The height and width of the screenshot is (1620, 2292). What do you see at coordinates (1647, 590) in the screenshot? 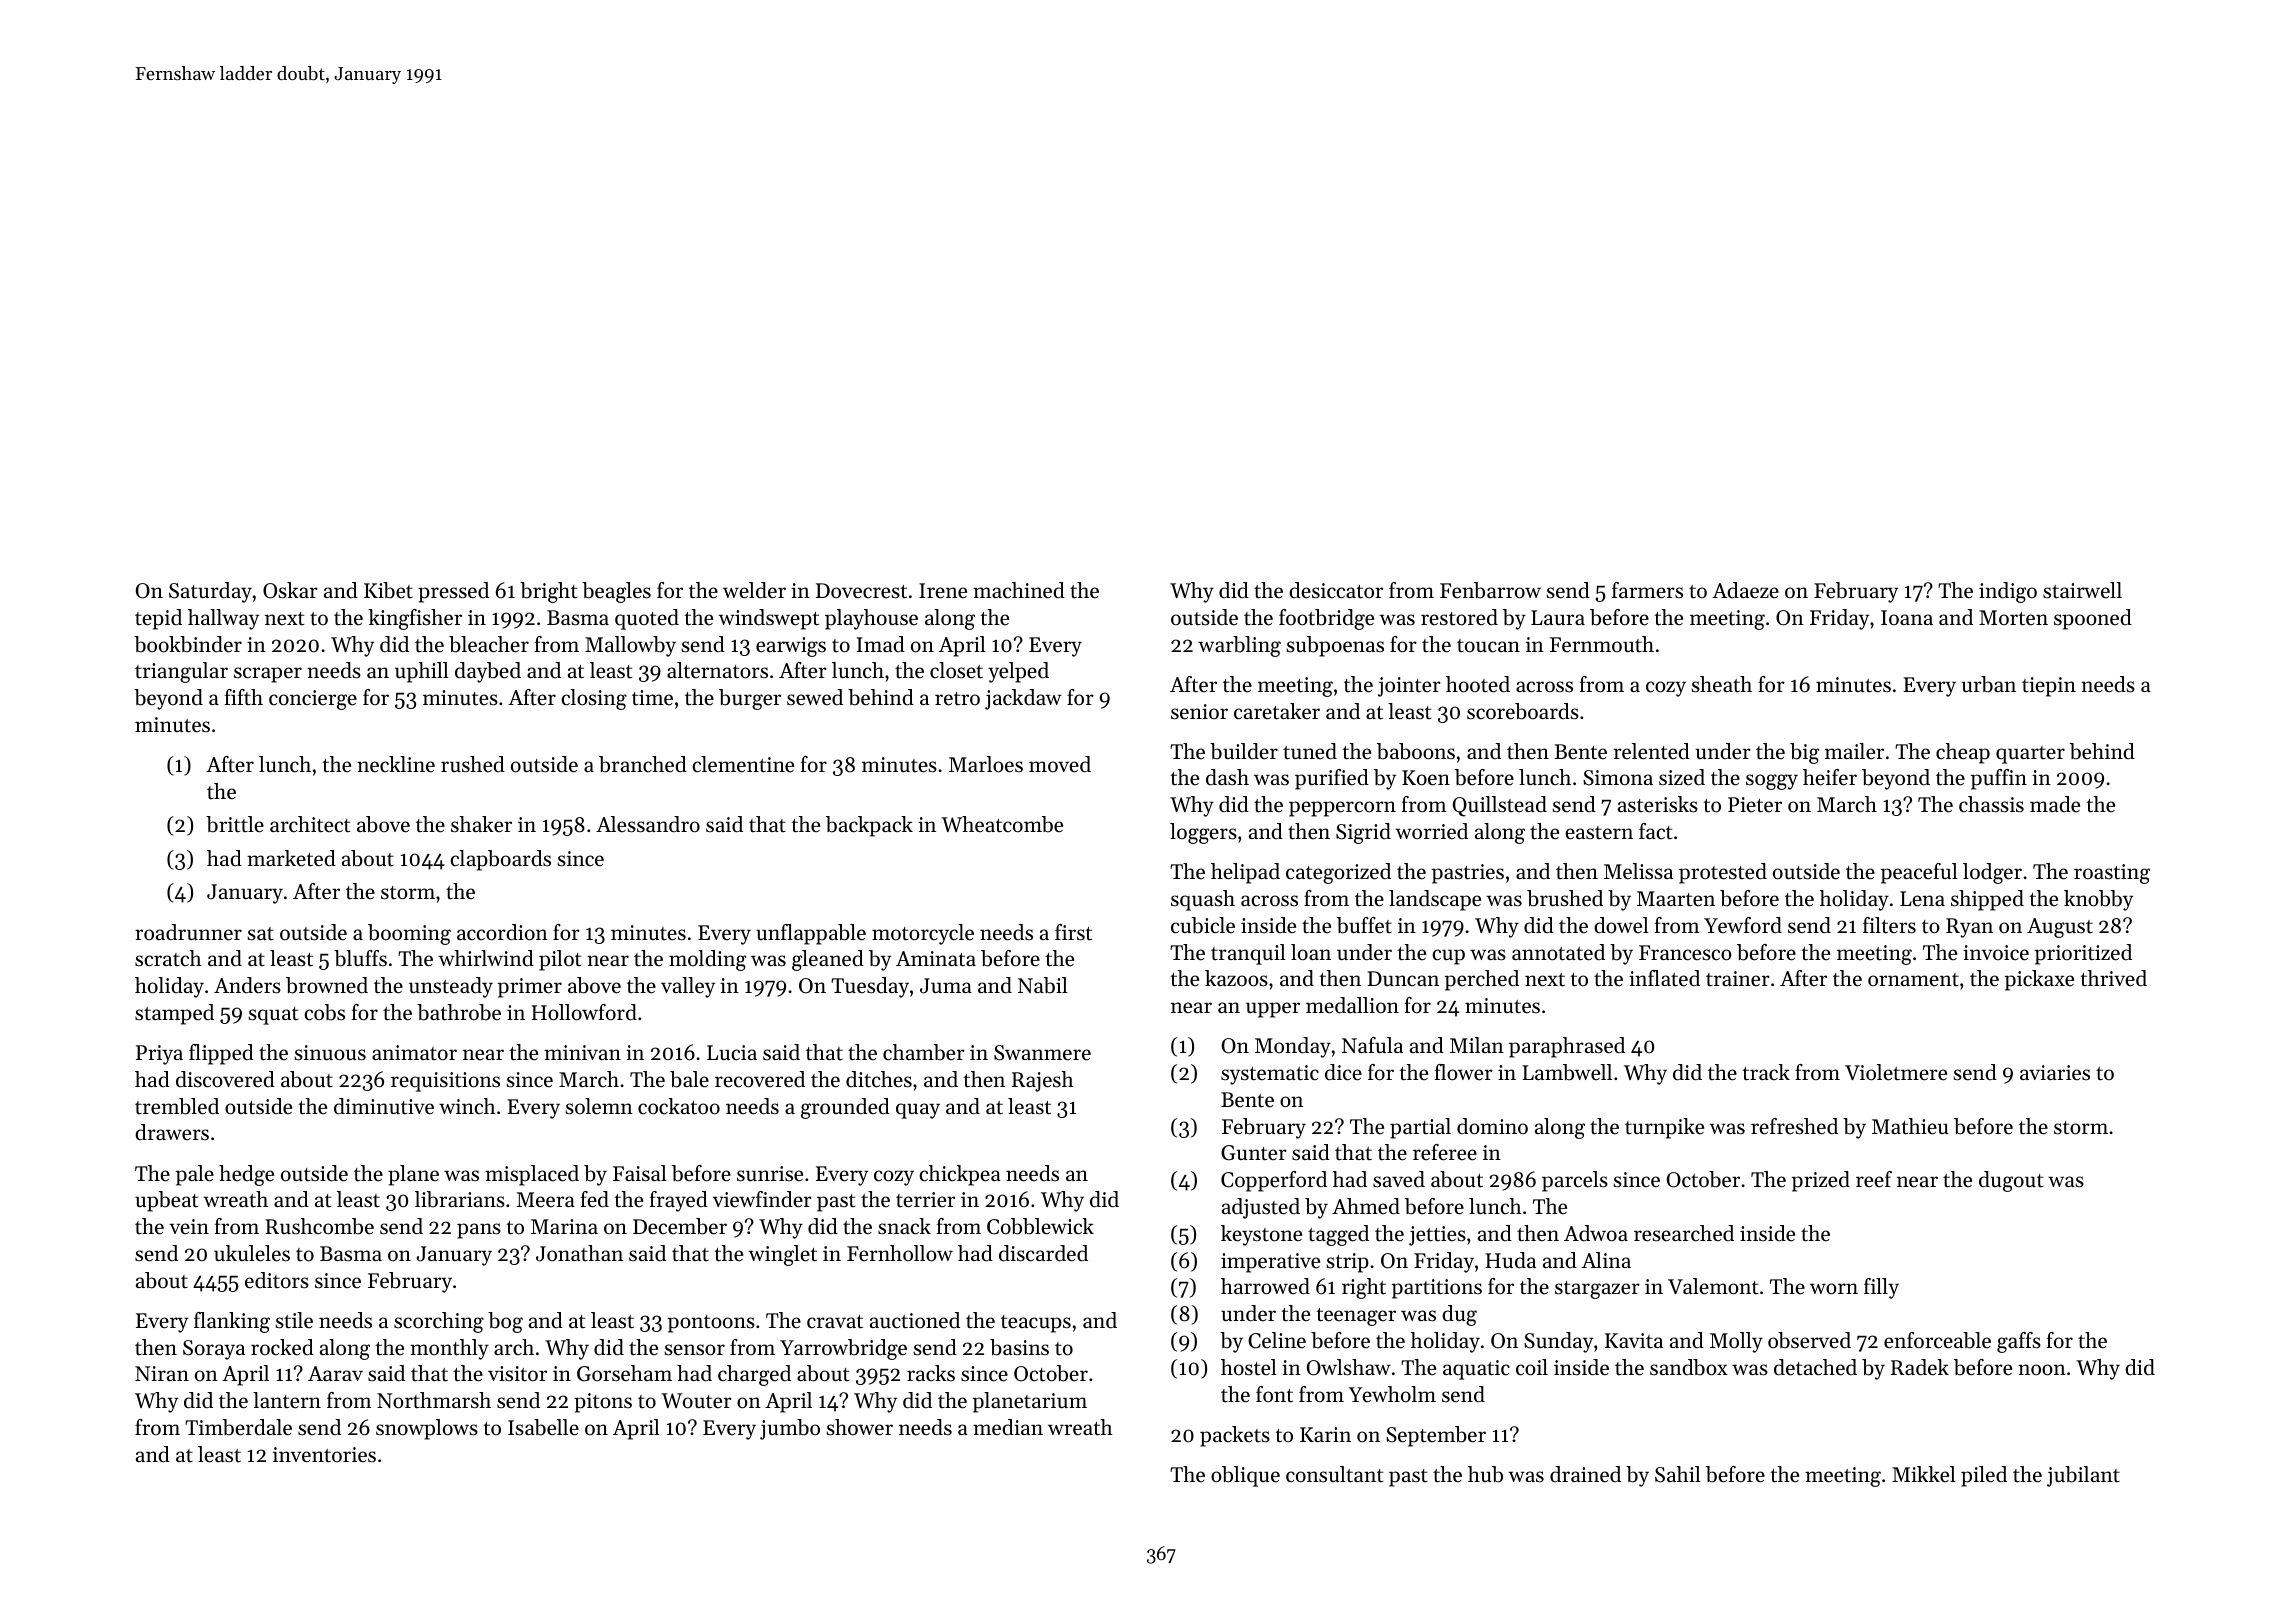
I see `farmers` at bounding box center [1647, 590].
